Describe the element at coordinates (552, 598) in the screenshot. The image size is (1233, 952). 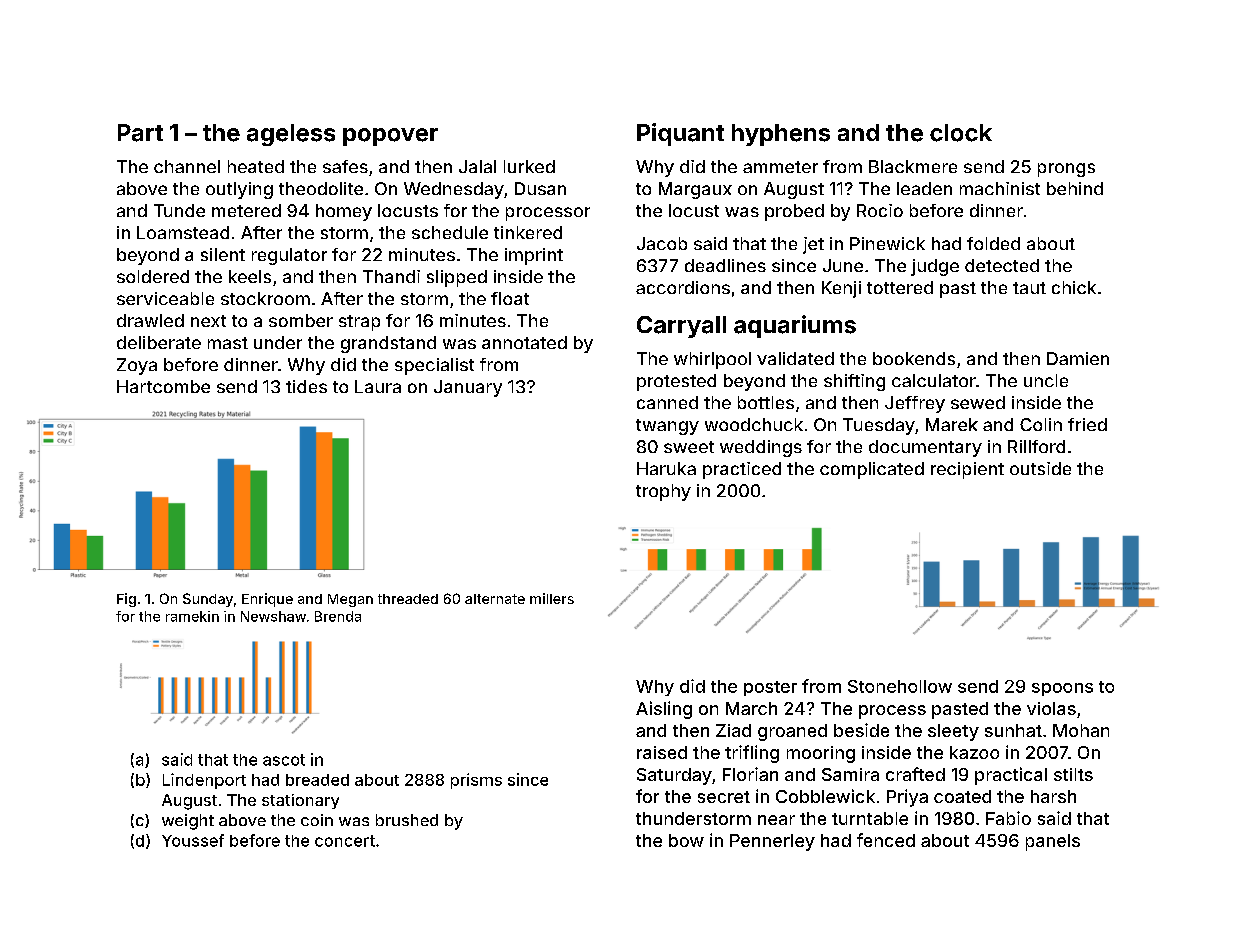
I see `millers` at that location.
